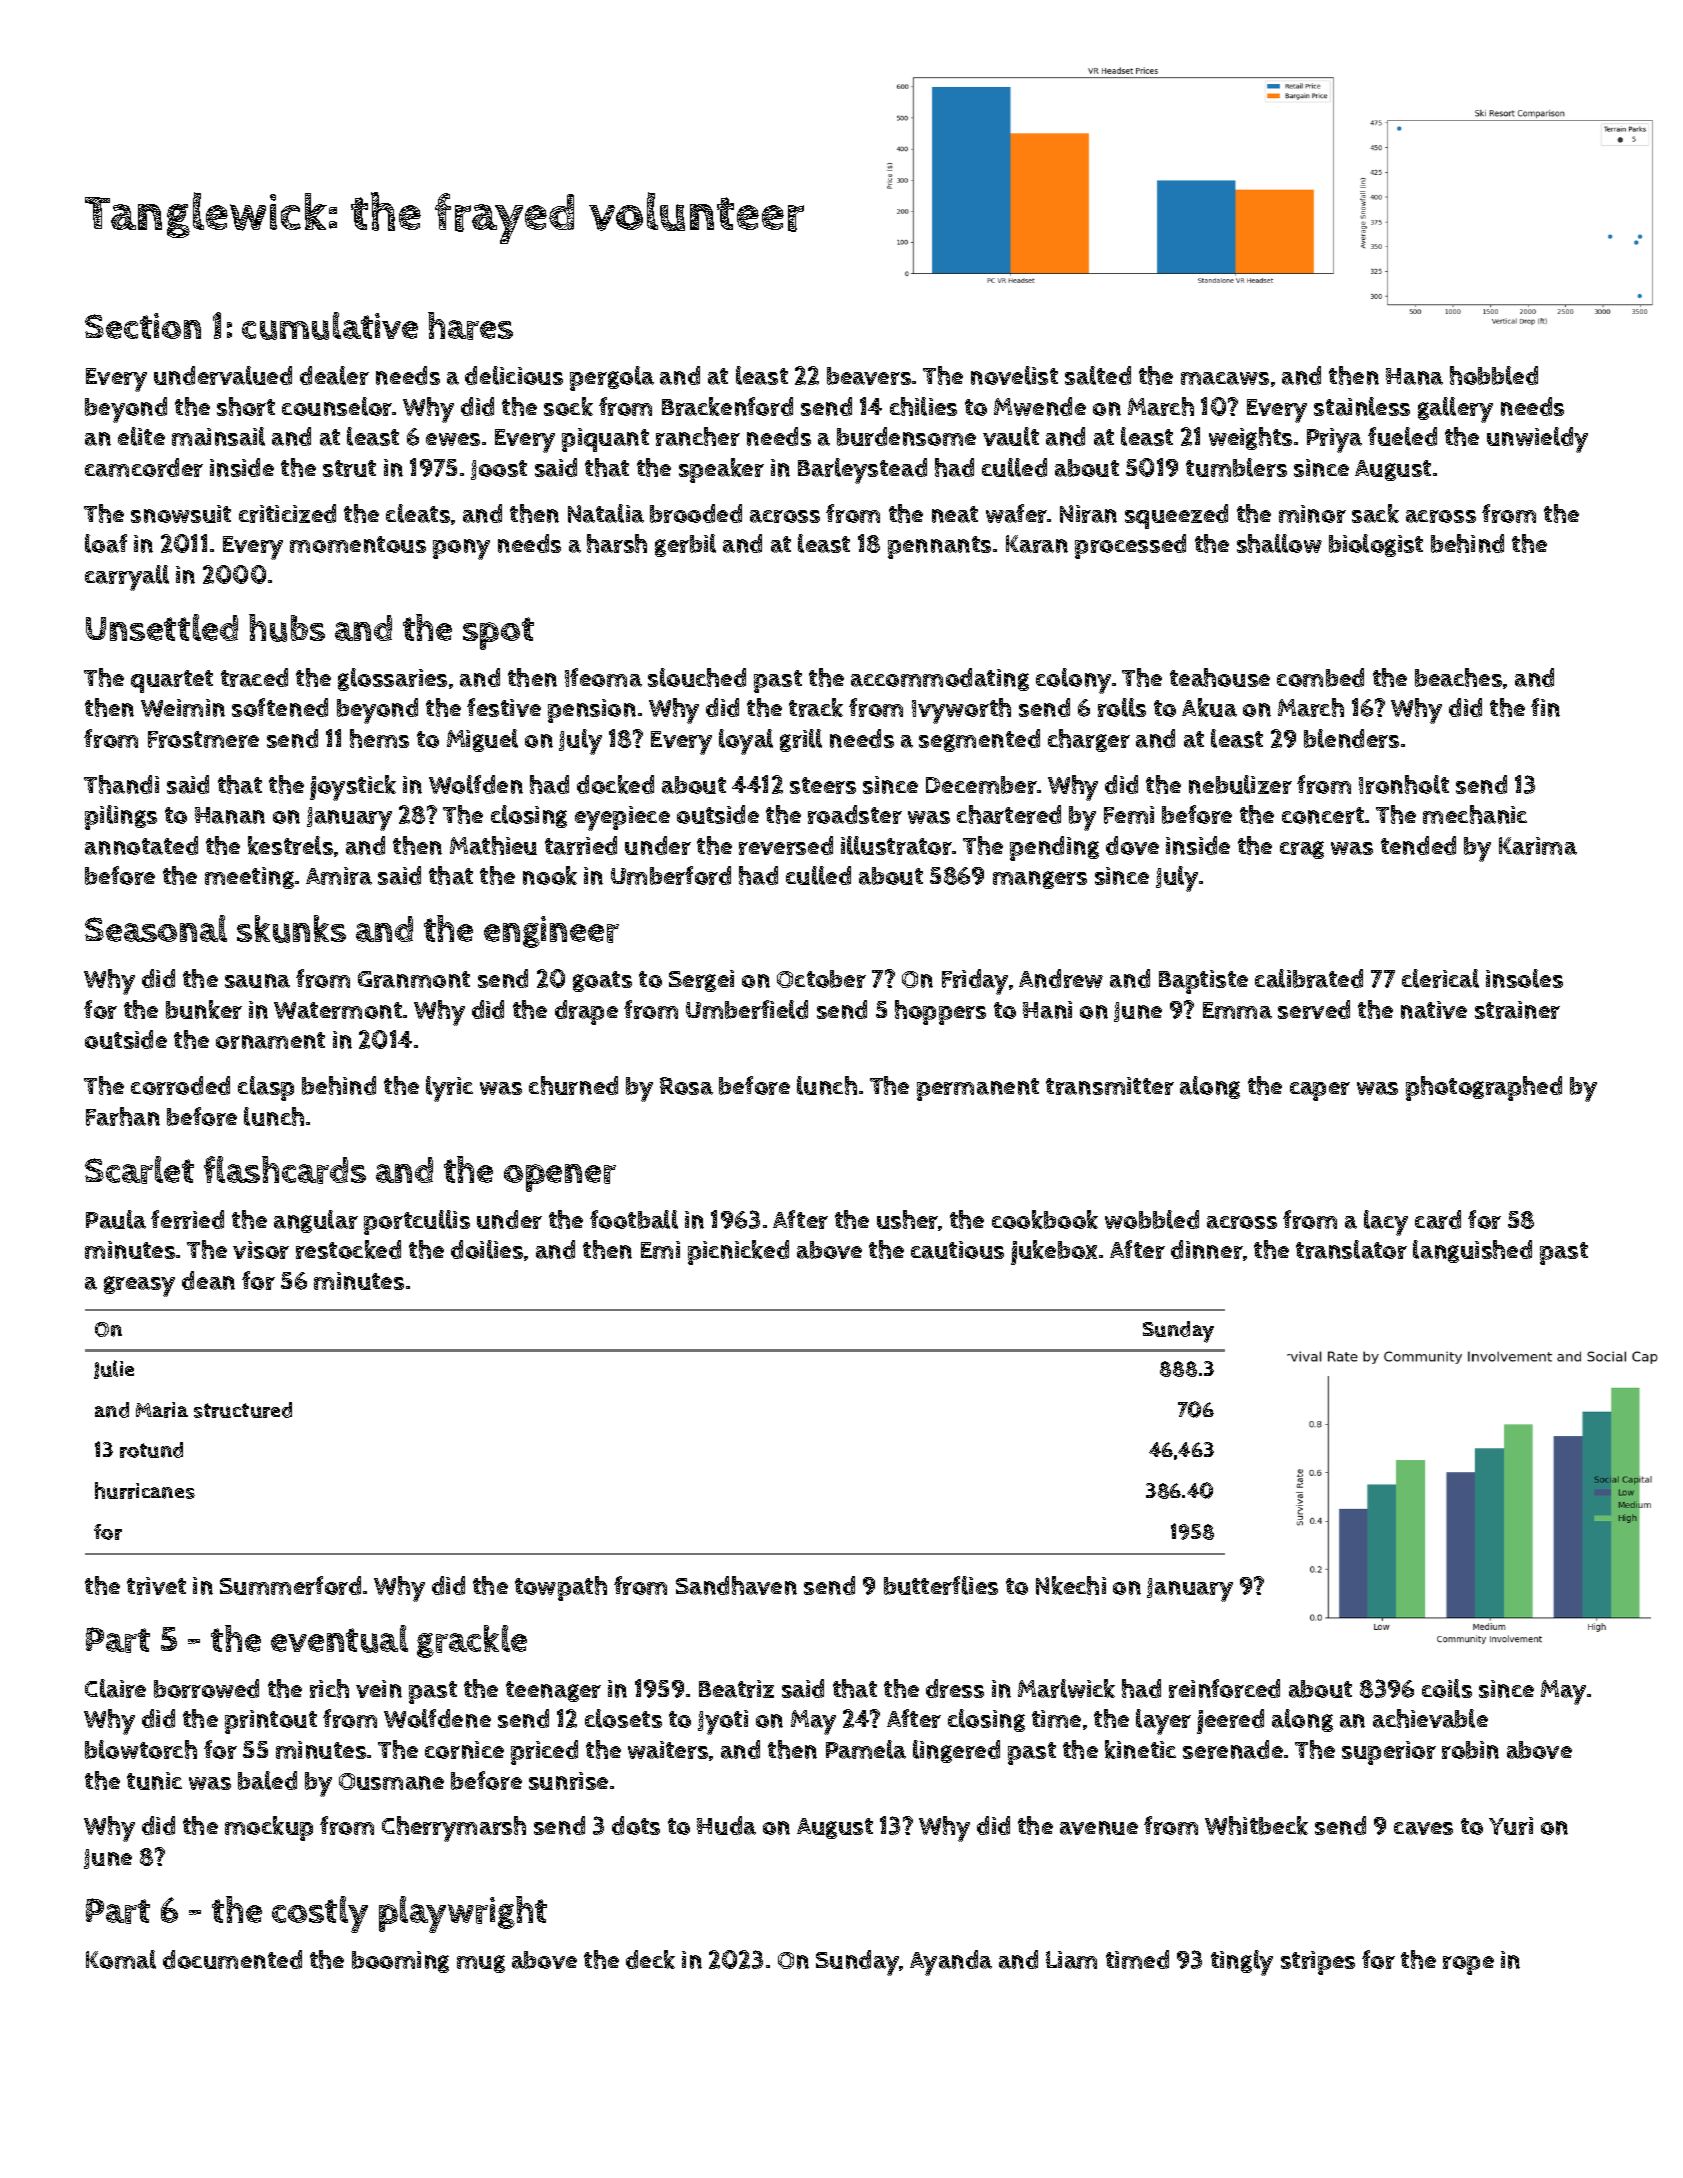  What do you see at coordinates (957, 1250) in the page?
I see `cautious` at bounding box center [957, 1250].
